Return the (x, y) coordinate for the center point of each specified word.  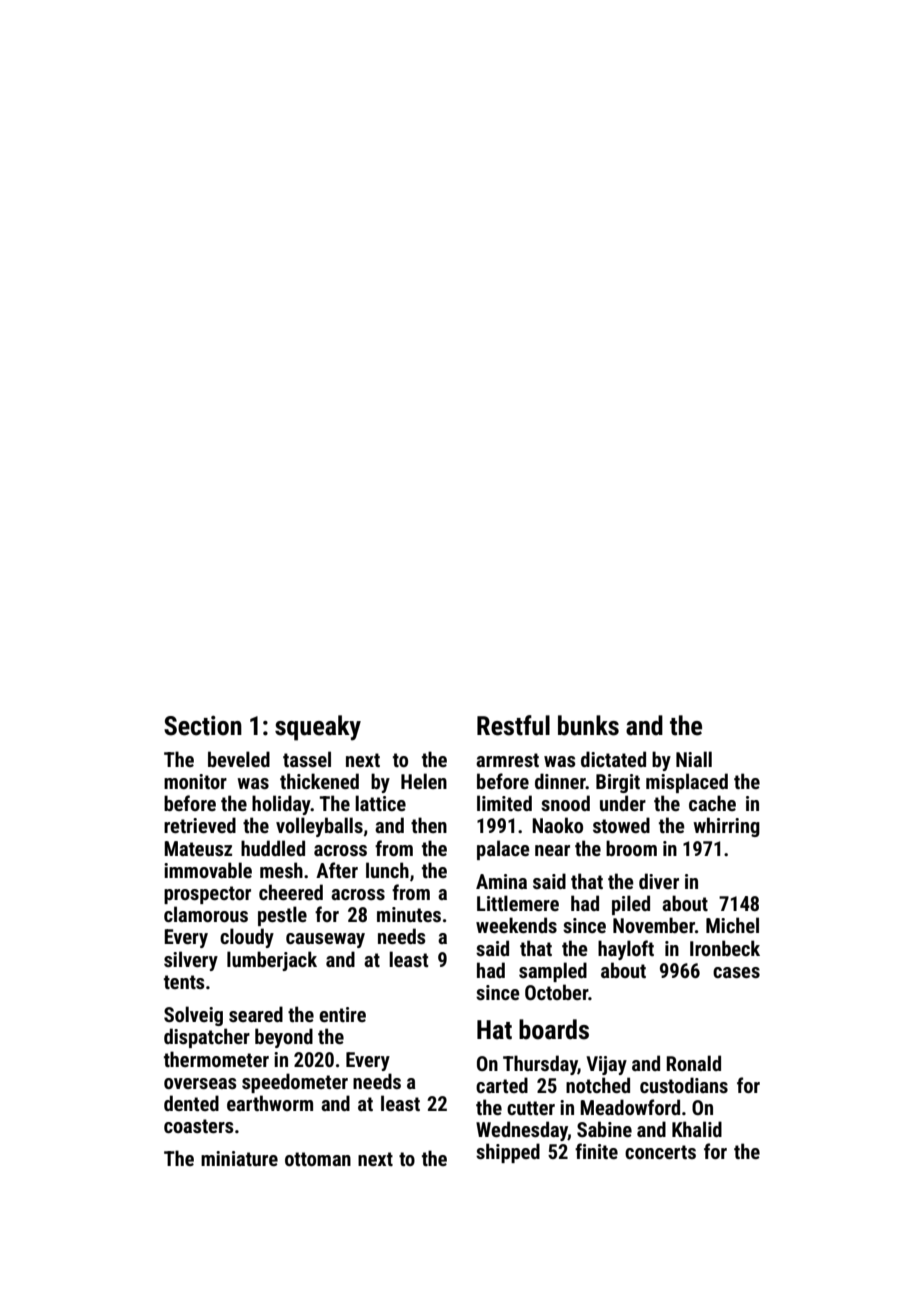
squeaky (318, 728)
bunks (588, 725)
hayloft (626, 950)
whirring (726, 827)
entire (342, 1014)
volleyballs (319, 827)
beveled (239, 759)
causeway (325, 940)
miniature (239, 1158)
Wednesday (522, 1131)
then (429, 825)
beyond (284, 1038)
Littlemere (518, 903)
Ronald (694, 1063)
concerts (660, 1152)
